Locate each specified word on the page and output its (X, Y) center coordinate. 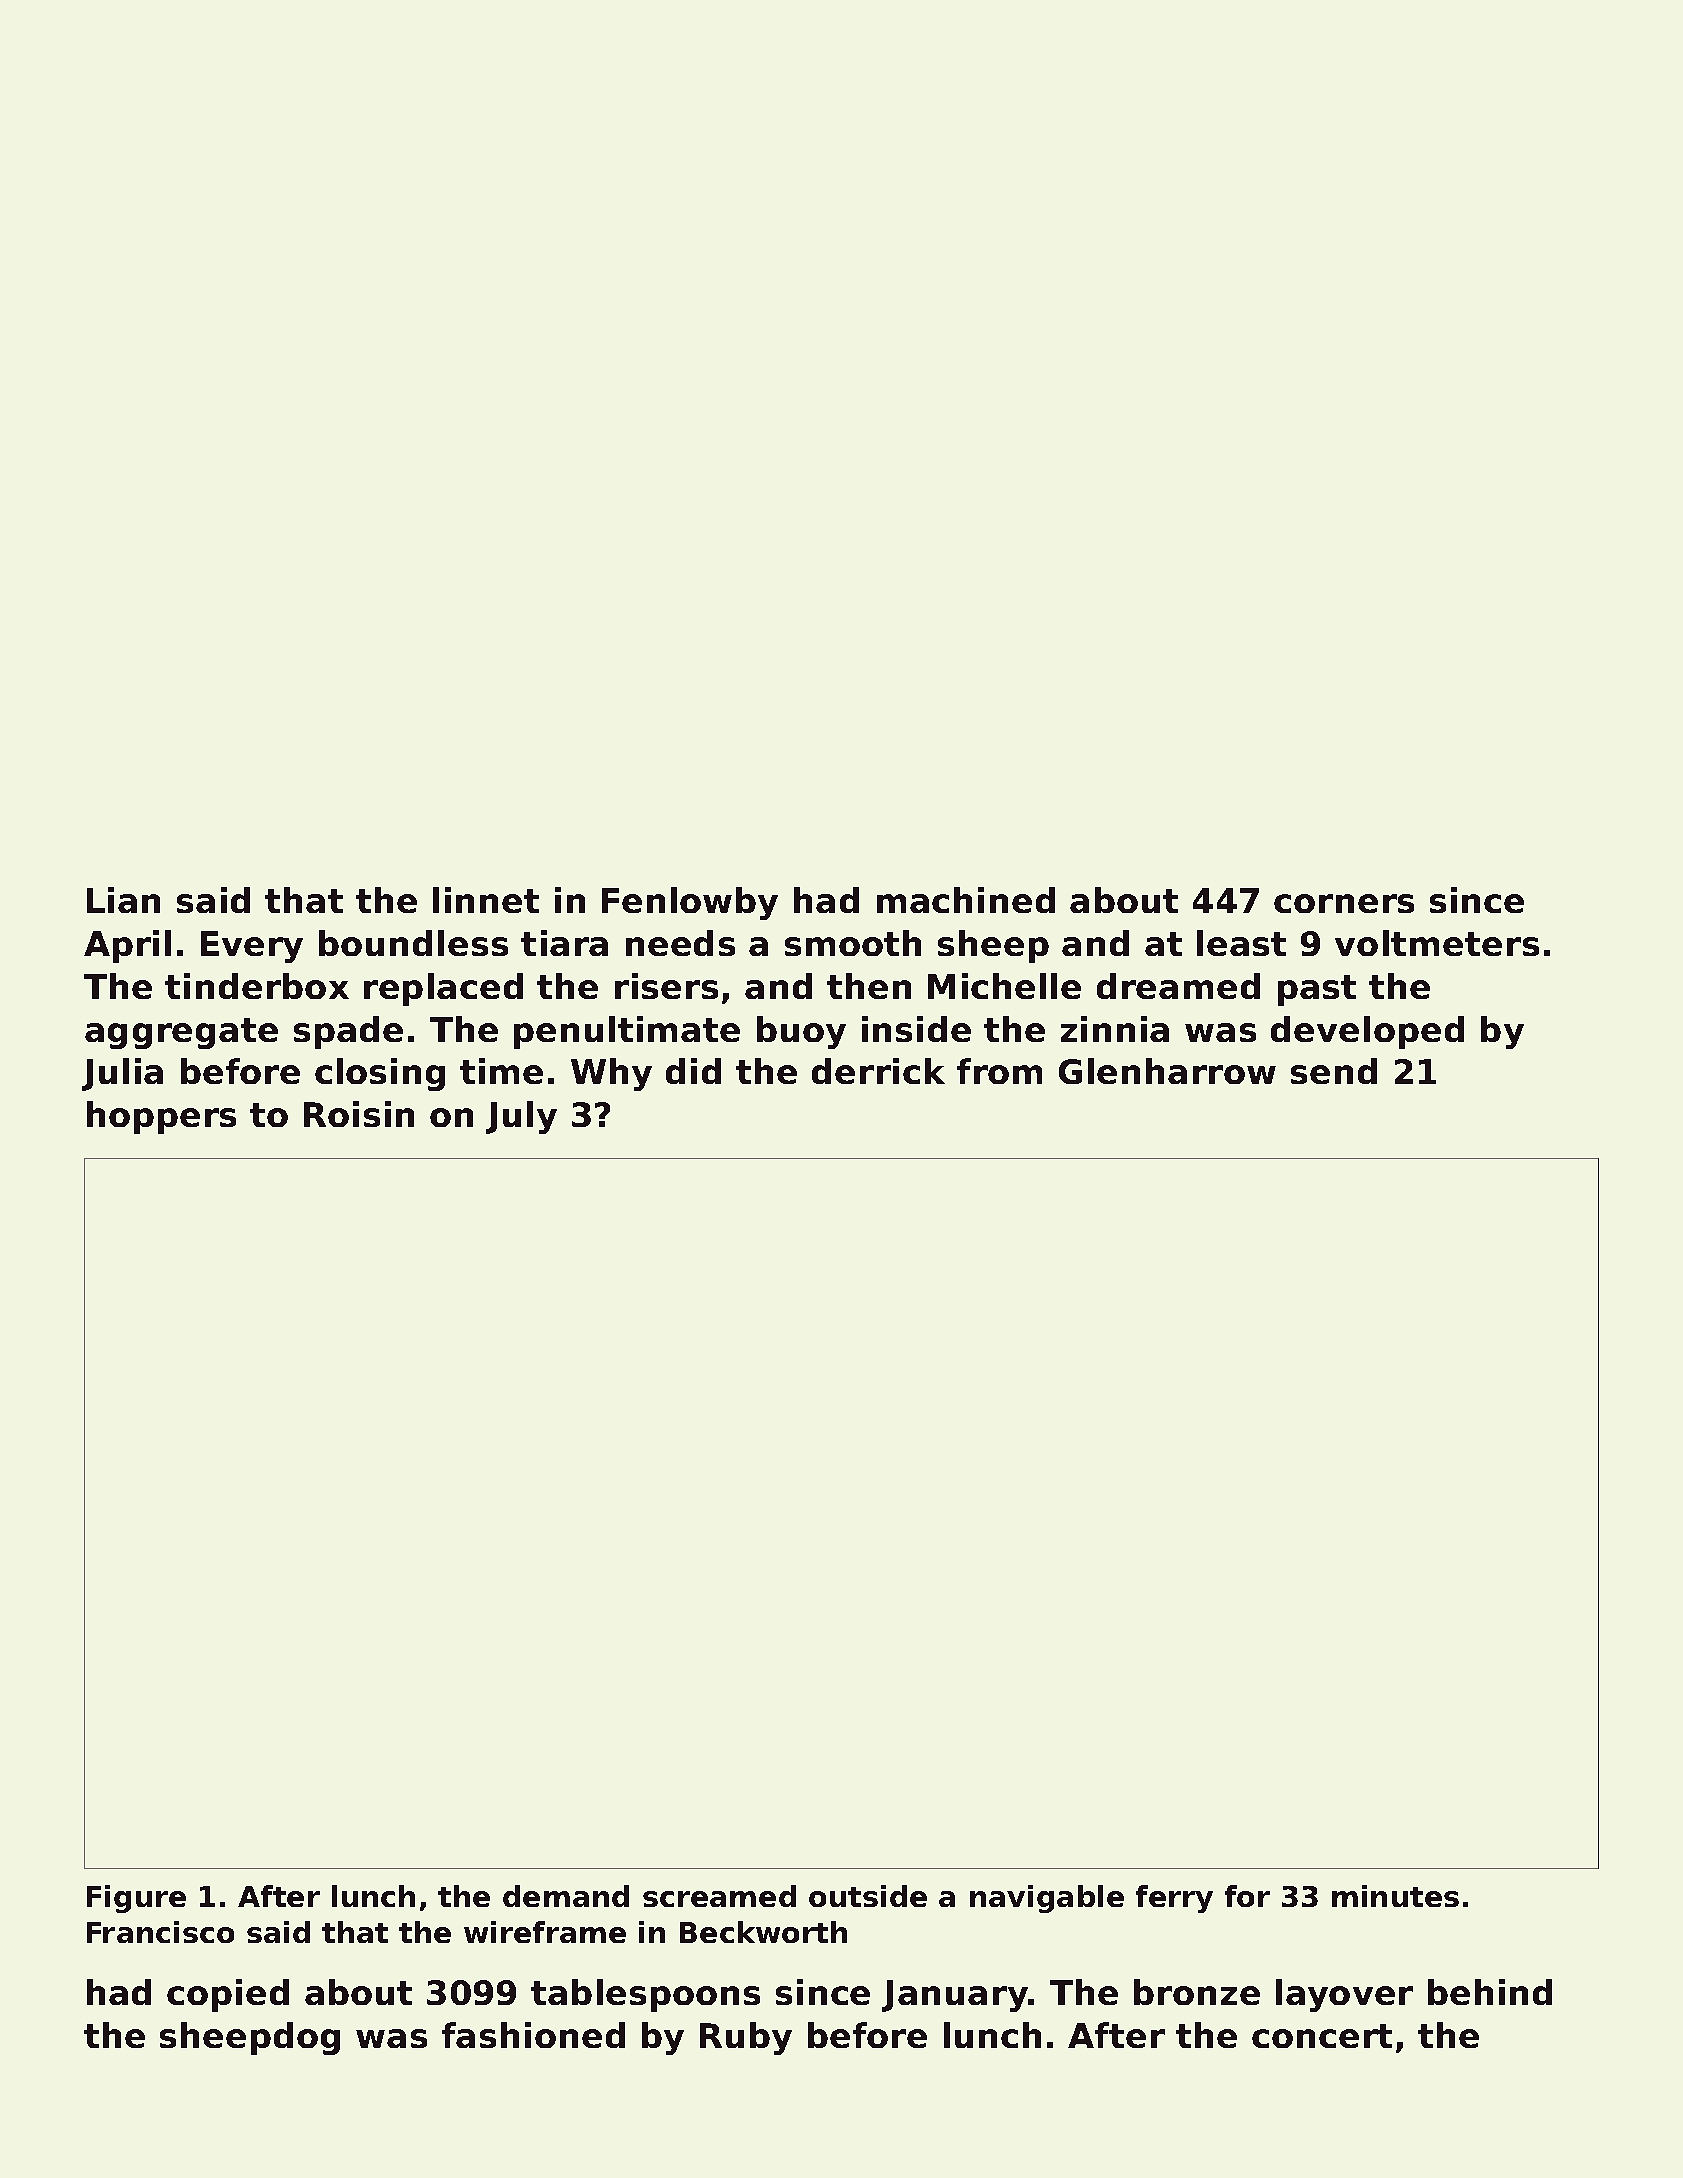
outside (868, 1896)
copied (228, 1995)
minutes (1395, 1896)
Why (611, 1074)
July (521, 1117)
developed (1367, 1032)
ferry (1174, 1899)
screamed (719, 1896)
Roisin (359, 1114)
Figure (136, 1899)
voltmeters (1437, 943)
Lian (123, 900)
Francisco (160, 1932)
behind (1490, 1992)
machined (966, 900)
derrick (878, 1071)
